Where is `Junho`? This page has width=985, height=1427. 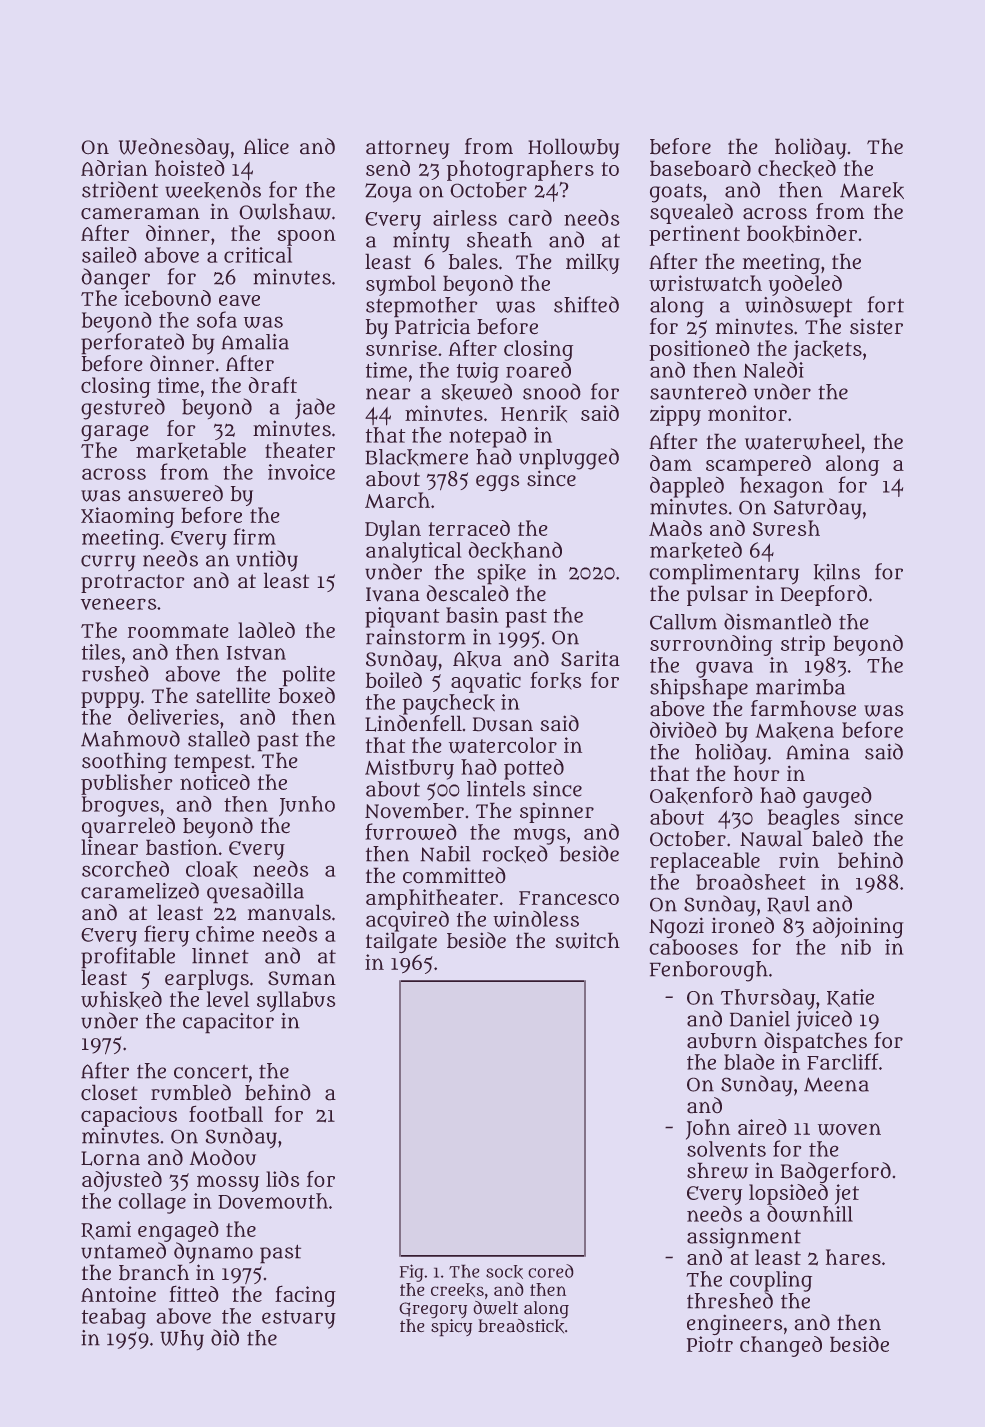 Junho is located at coordinates (307, 806).
